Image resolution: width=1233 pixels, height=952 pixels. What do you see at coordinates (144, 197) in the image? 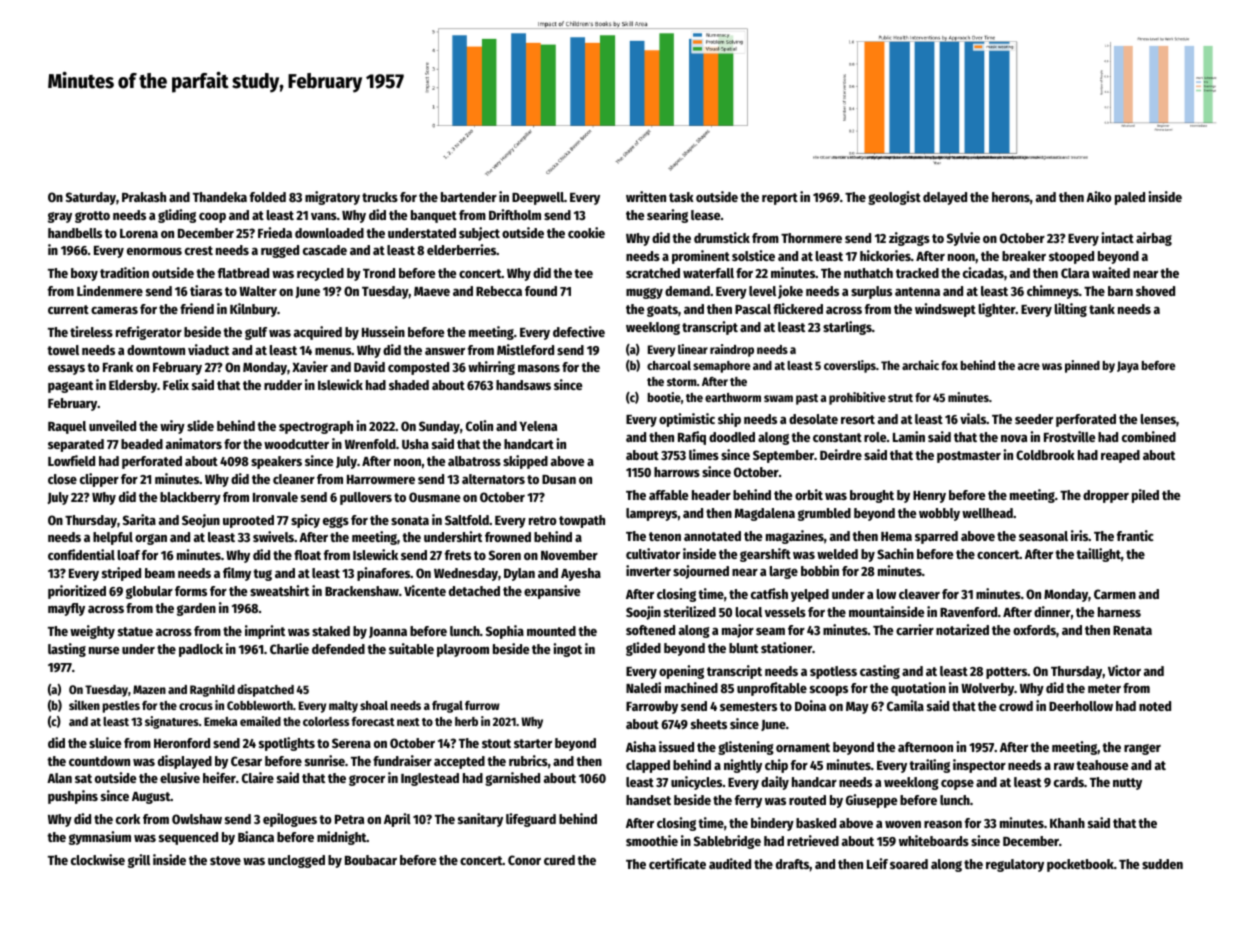
I see `Prakash` at bounding box center [144, 197].
